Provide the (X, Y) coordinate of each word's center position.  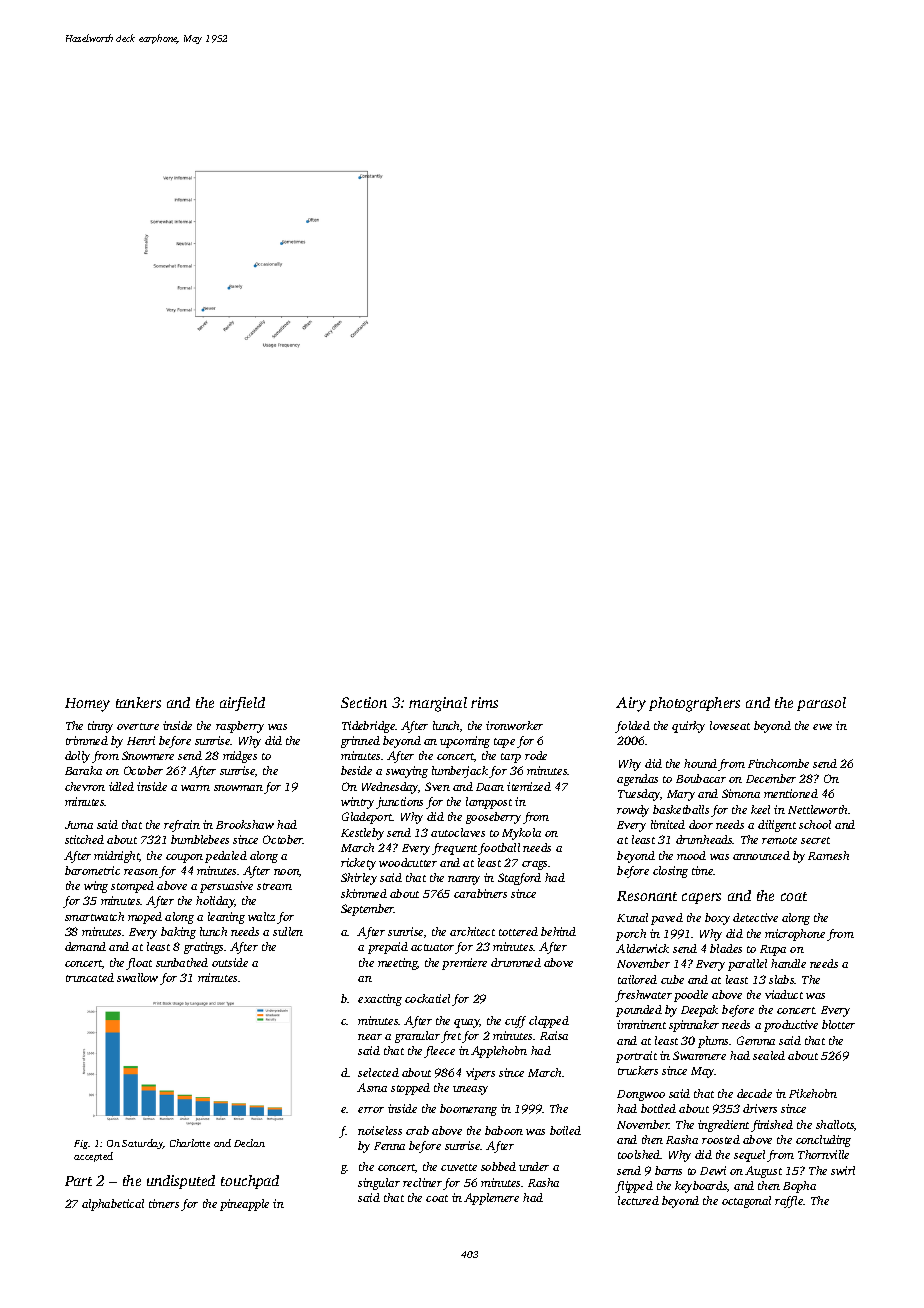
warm (195, 788)
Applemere (491, 1199)
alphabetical (113, 1205)
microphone (795, 935)
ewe (822, 727)
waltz (261, 916)
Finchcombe (778, 763)
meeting (398, 964)
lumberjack (460, 772)
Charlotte (190, 1143)
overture (138, 726)
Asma (372, 1087)
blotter (838, 1024)
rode (536, 755)
